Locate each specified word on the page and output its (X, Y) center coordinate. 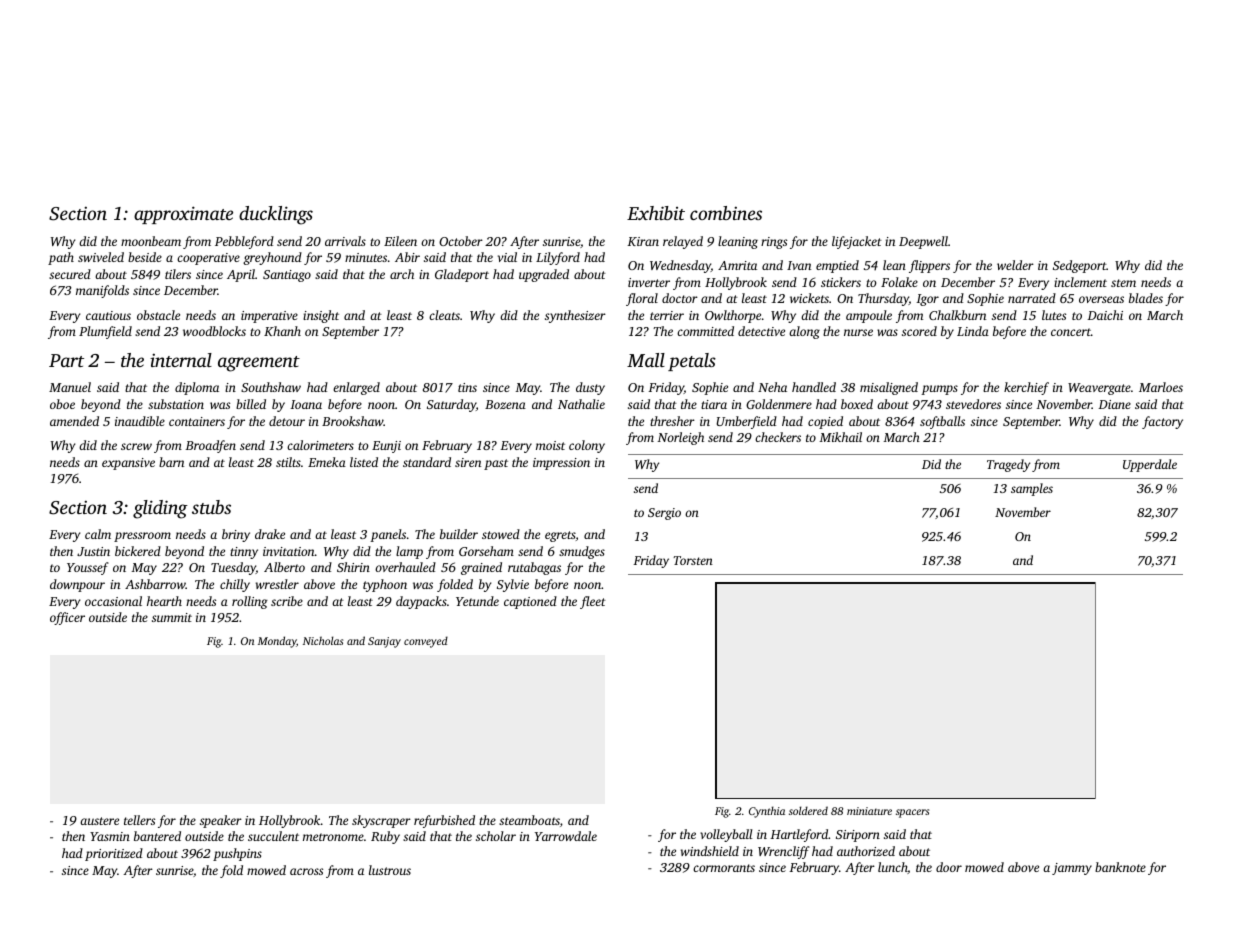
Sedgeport (1079, 266)
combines (726, 213)
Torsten (693, 560)
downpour (77, 585)
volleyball (726, 835)
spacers (912, 813)
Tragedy (1008, 465)
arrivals (345, 241)
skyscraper (381, 821)
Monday (277, 642)
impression (561, 464)
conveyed (426, 642)
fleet (593, 602)
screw (136, 446)
